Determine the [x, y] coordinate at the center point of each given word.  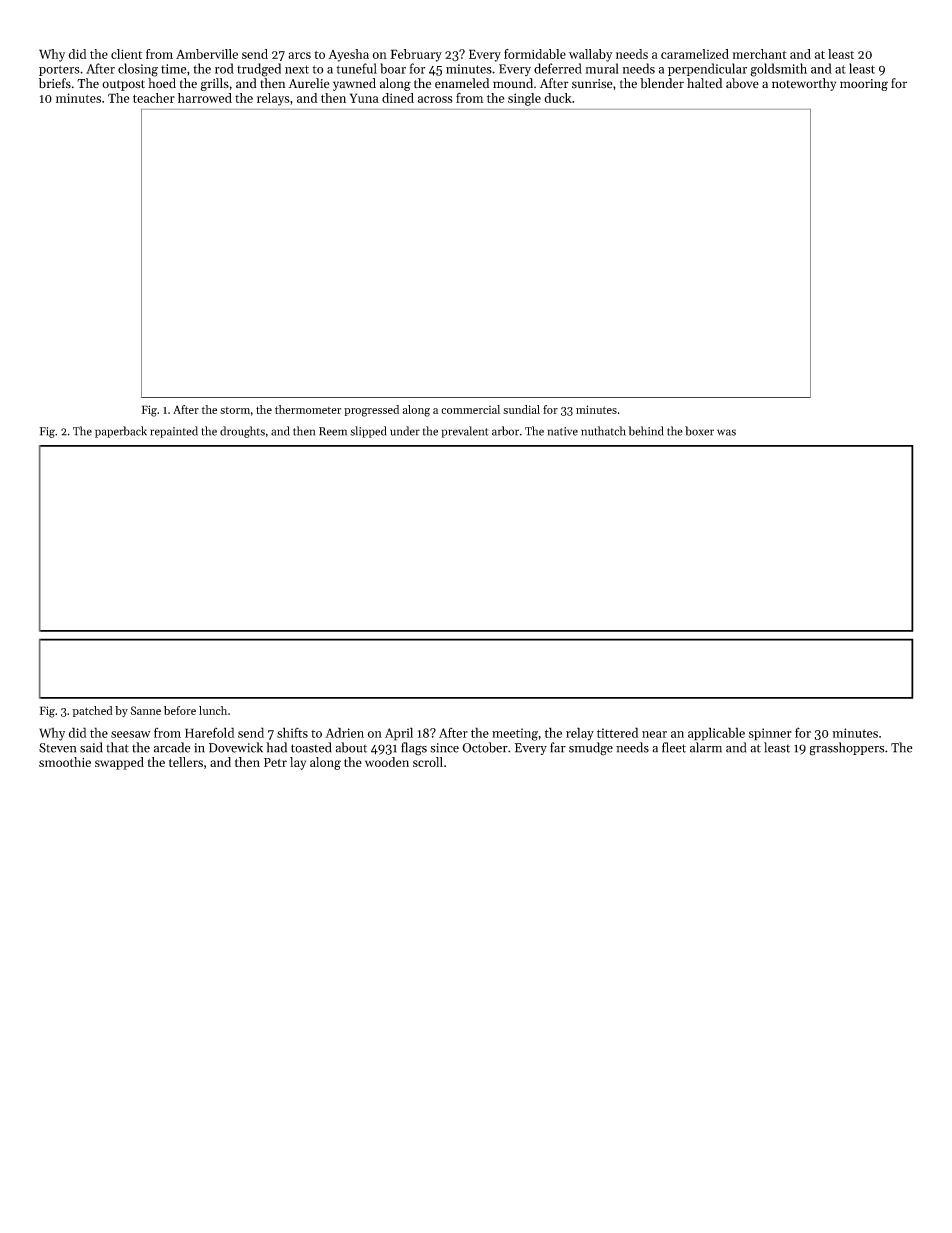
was [726, 432]
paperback [121, 432]
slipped [368, 432]
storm [235, 410]
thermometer [308, 409]
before [180, 710]
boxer [699, 431]
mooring [864, 85]
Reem [333, 431]
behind [646, 431]
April [399, 734]
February [416, 55]
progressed [371, 411]
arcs [299, 55]
